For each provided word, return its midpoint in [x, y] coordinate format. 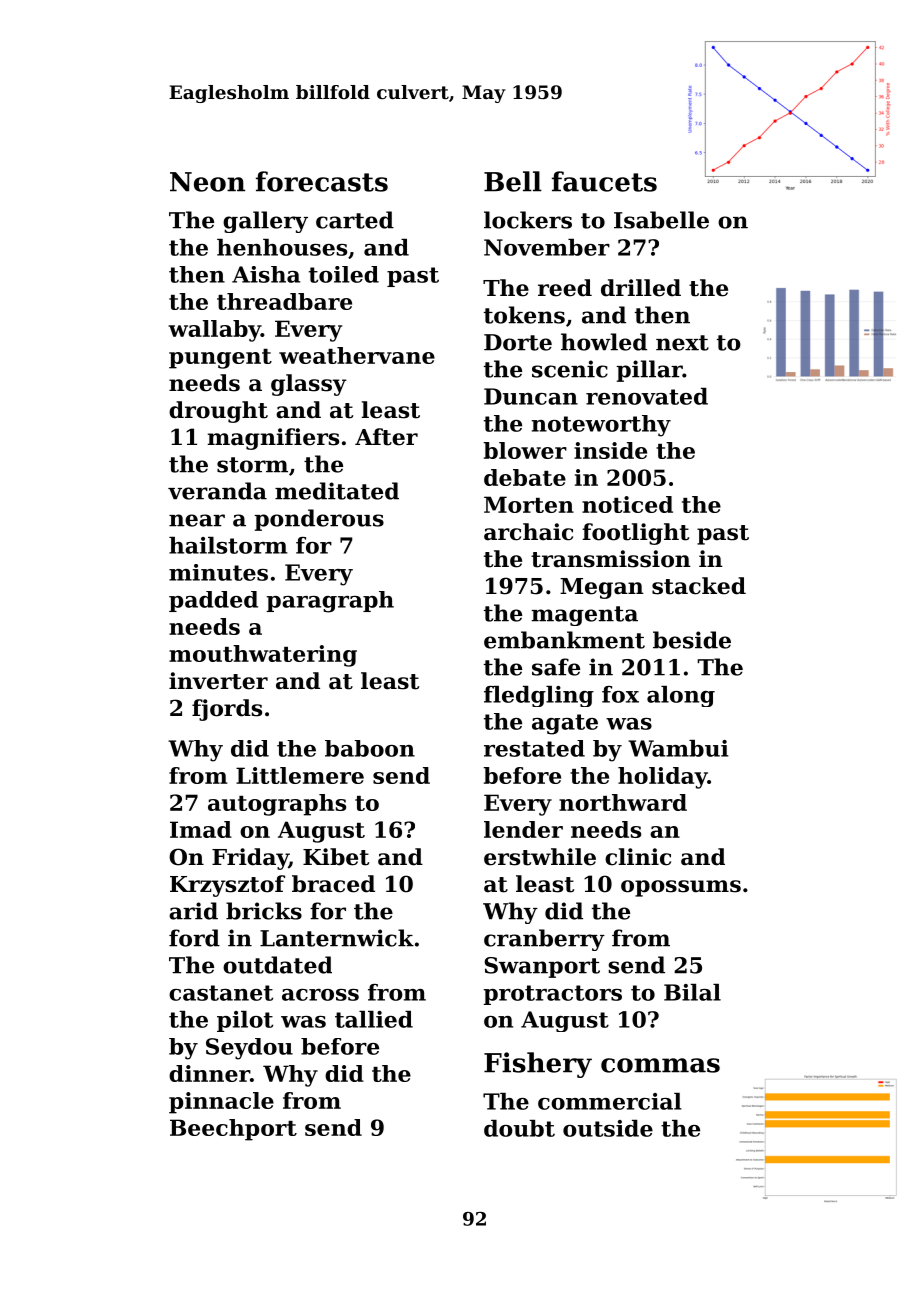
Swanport [542, 967]
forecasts [322, 181]
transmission [611, 559]
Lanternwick [337, 938]
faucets [604, 181]
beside [692, 640]
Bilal [692, 992]
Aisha [266, 274]
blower [525, 450]
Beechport [233, 1130]
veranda [217, 491]
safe [556, 667]
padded [213, 601]
